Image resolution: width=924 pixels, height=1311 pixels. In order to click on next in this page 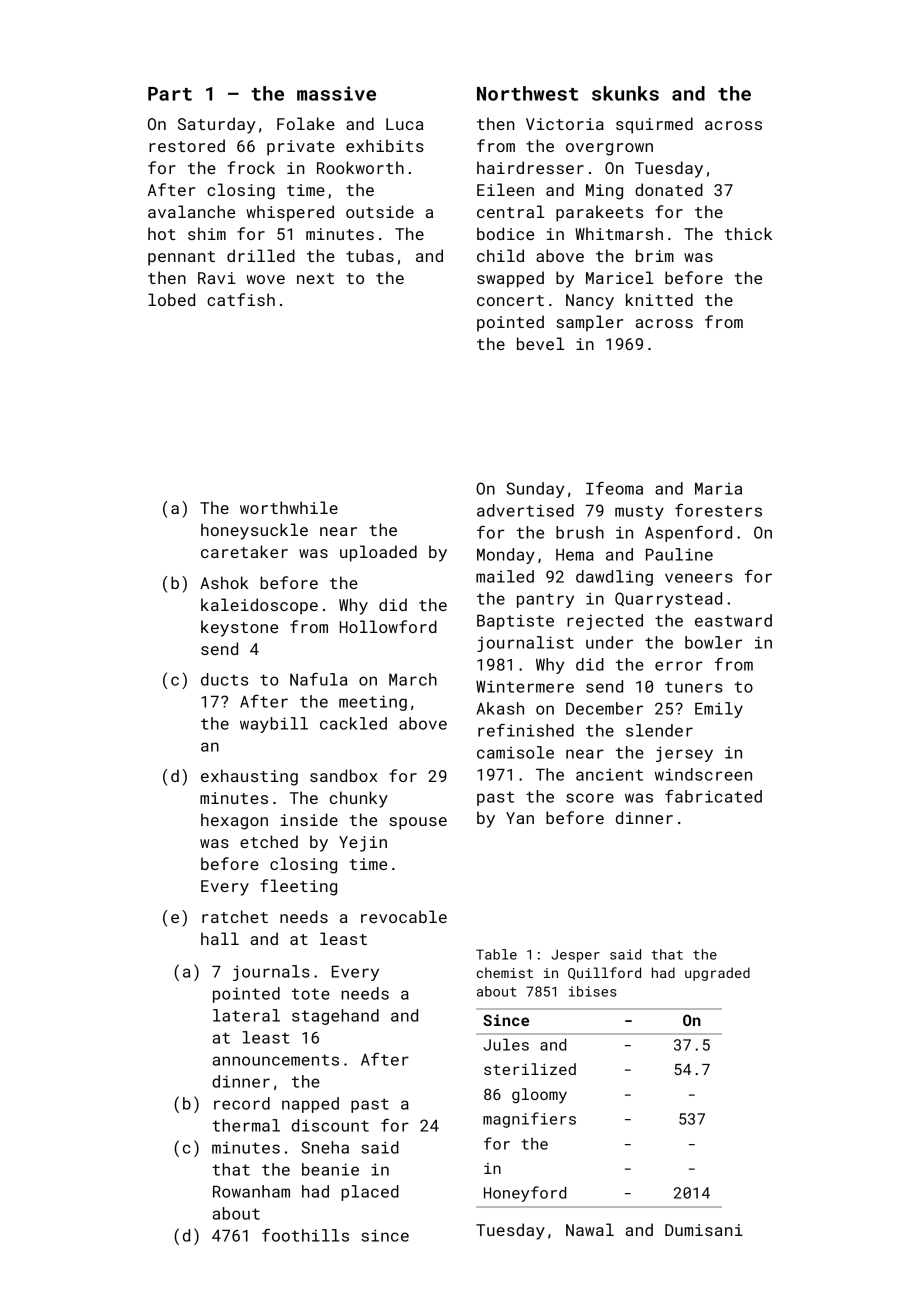, I will do `click(315, 278)`.
